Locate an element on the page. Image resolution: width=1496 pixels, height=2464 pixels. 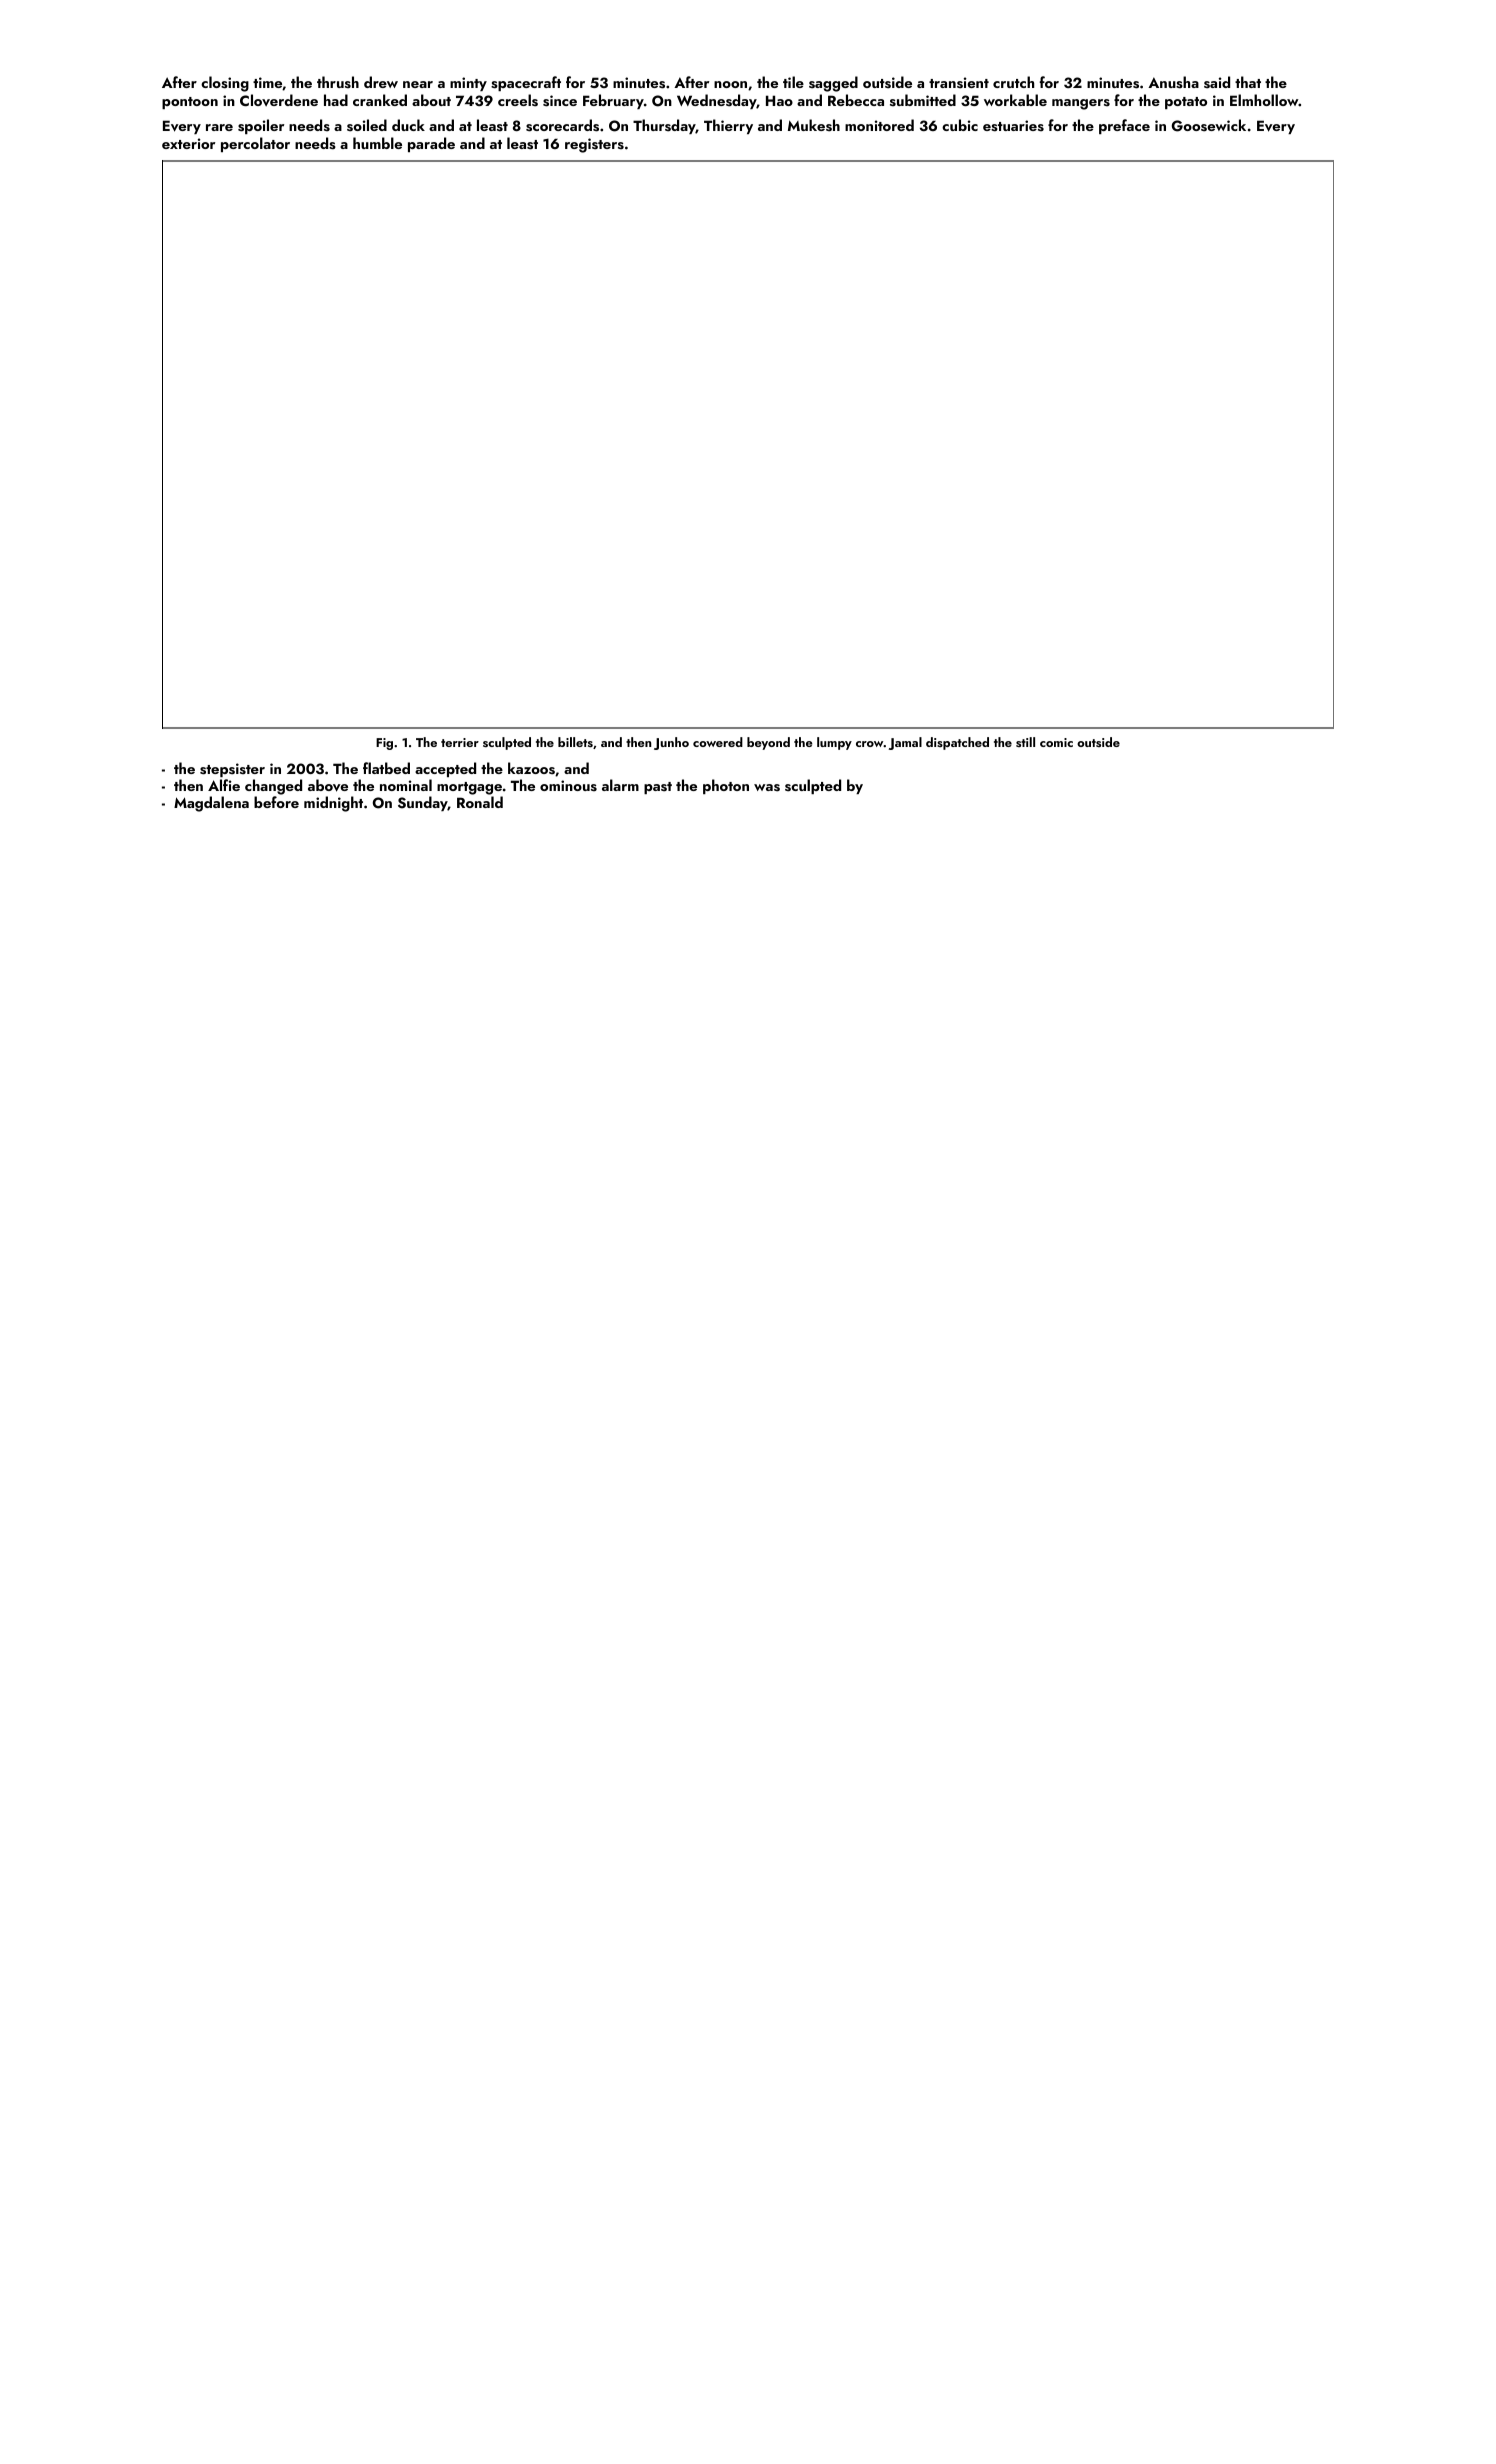
comic is located at coordinates (1056, 742).
